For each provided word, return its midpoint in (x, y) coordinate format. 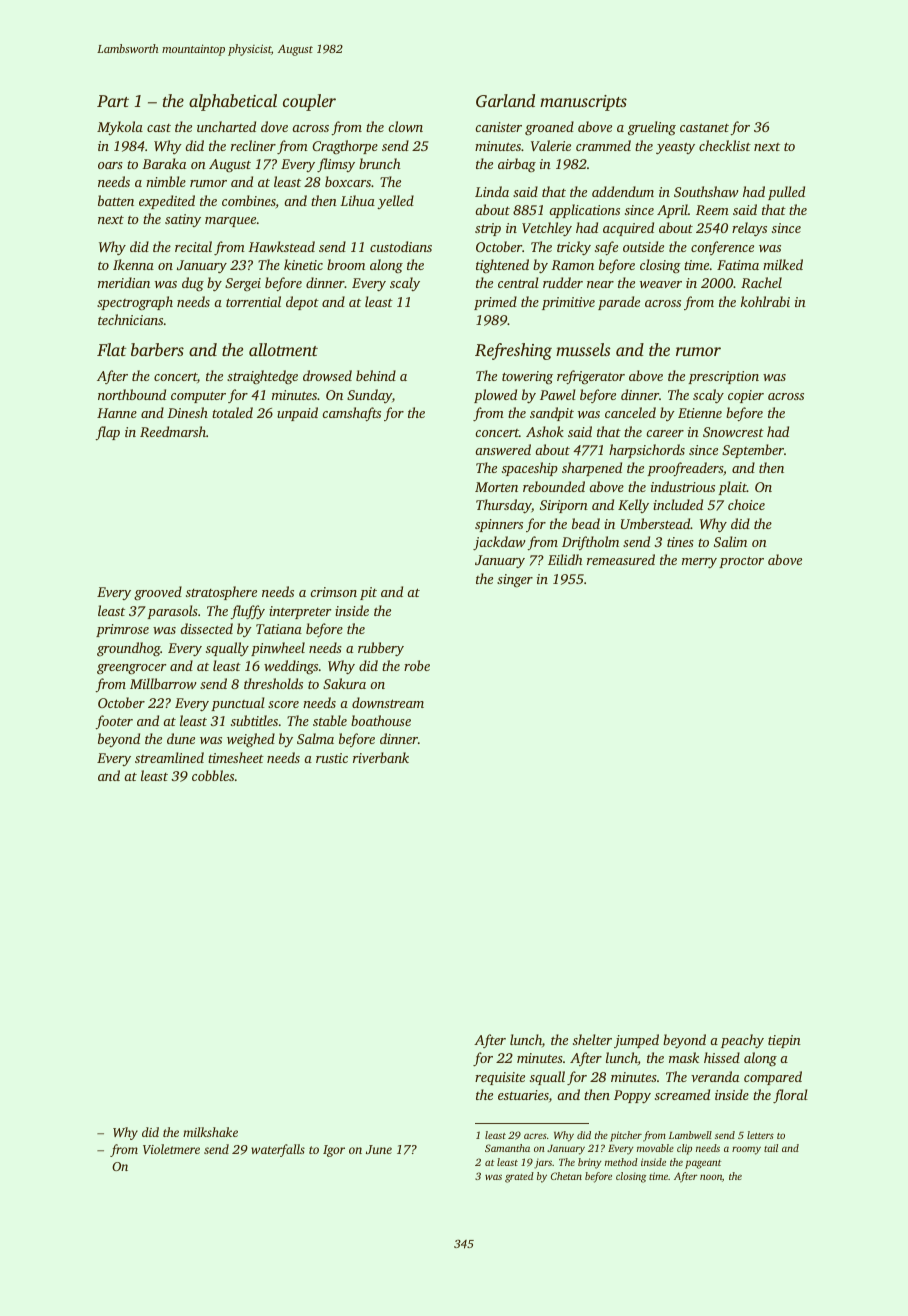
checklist (725, 145)
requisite (500, 1078)
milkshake (210, 1132)
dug (193, 284)
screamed (682, 1094)
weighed (251, 740)
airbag (517, 165)
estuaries (523, 1095)
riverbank (381, 757)
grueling (652, 128)
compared (773, 1078)
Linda (492, 191)
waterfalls (278, 1150)
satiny (183, 220)
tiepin (784, 1041)
